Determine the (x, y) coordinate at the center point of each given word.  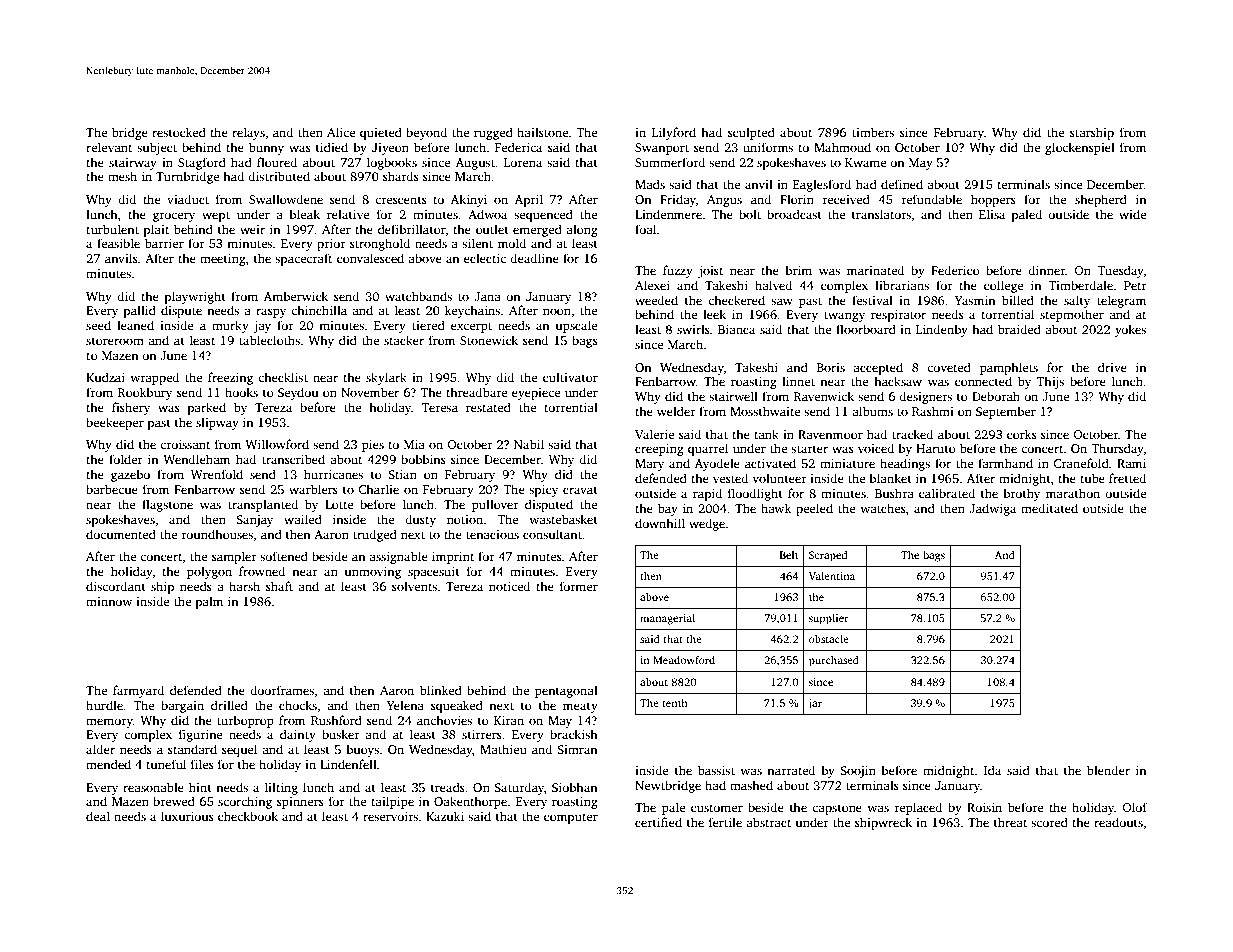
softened (284, 556)
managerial (667, 619)
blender (1108, 770)
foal (645, 229)
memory (109, 723)
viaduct (188, 199)
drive (1112, 367)
